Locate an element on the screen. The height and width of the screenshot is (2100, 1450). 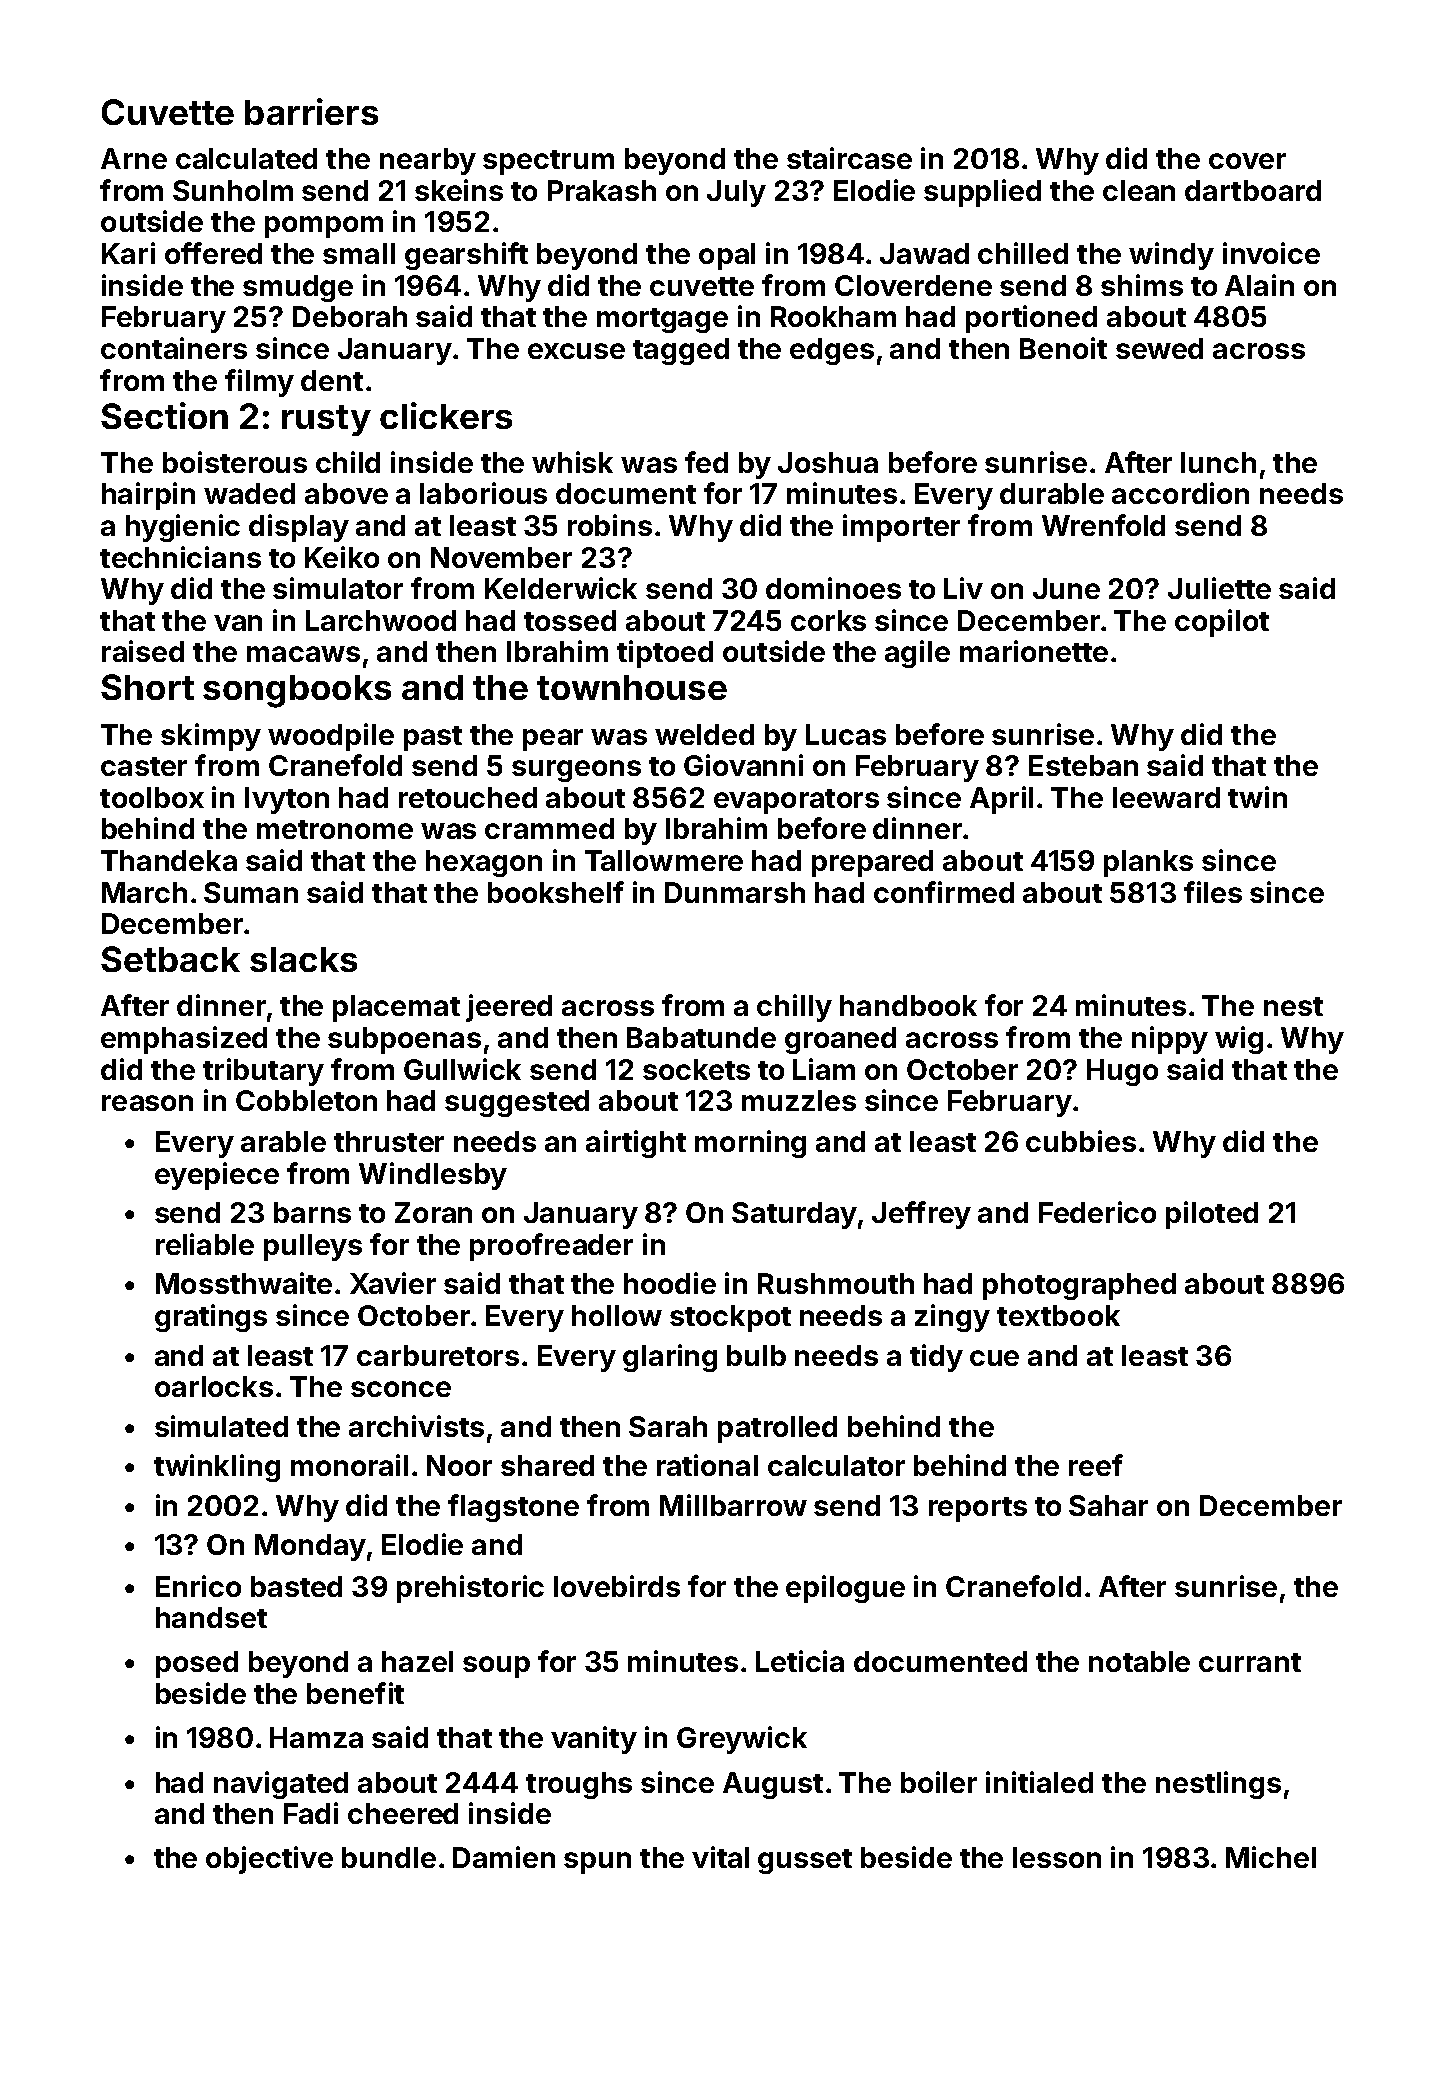
files is located at coordinates (1213, 892).
